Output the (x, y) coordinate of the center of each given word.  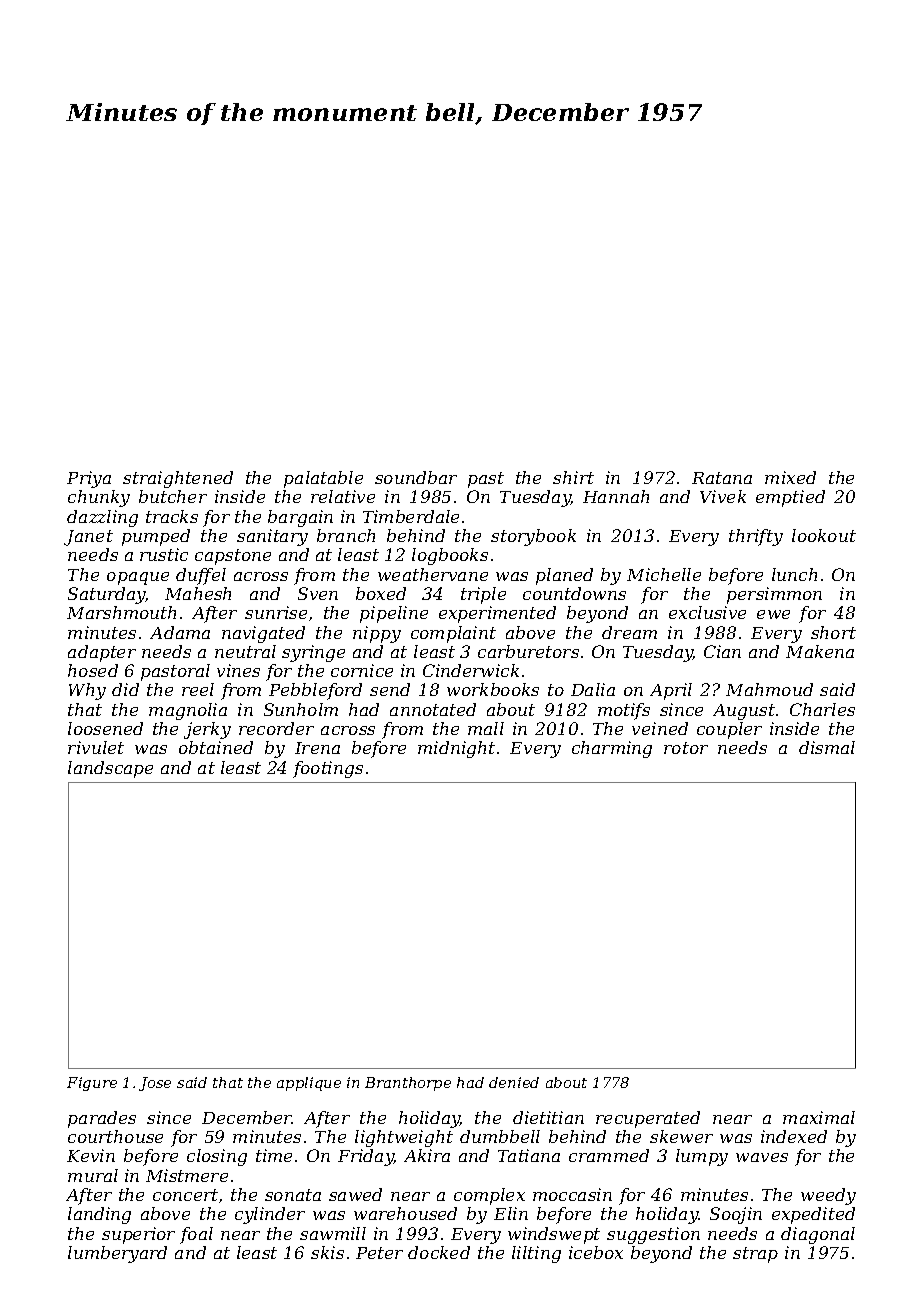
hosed (93, 670)
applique (309, 1084)
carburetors (528, 651)
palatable (323, 479)
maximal (819, 1117)
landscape (110, 769)
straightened (178, 479)
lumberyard (117, 1254)
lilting (536, 1254)
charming (612, 749)
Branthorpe (408, 1084)
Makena (820, 651)
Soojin (736, 1215)
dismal (827, 747)
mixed (790, 477)
